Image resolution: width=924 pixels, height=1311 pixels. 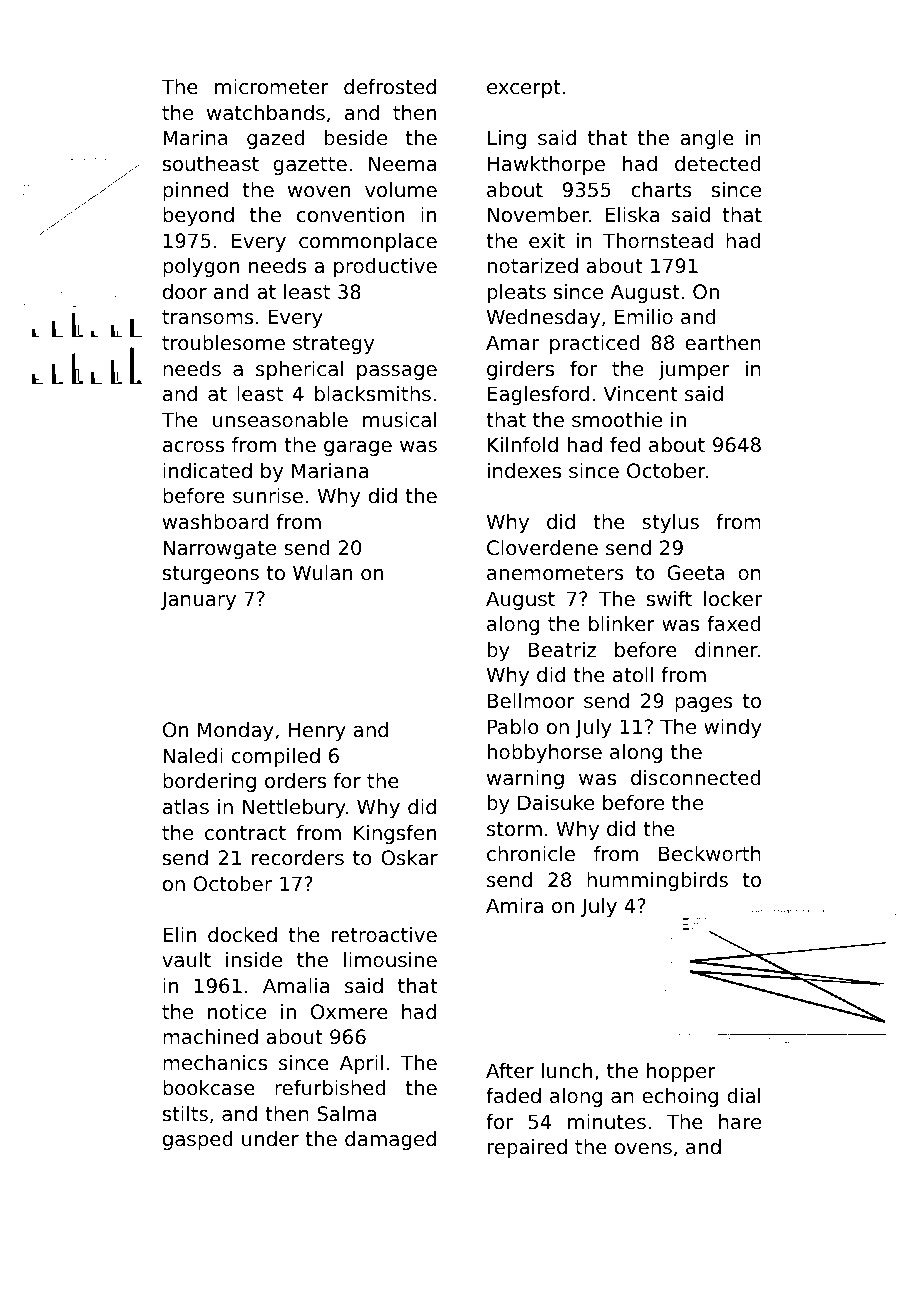 I want to click on washboard, so click(x=215, y=522).
